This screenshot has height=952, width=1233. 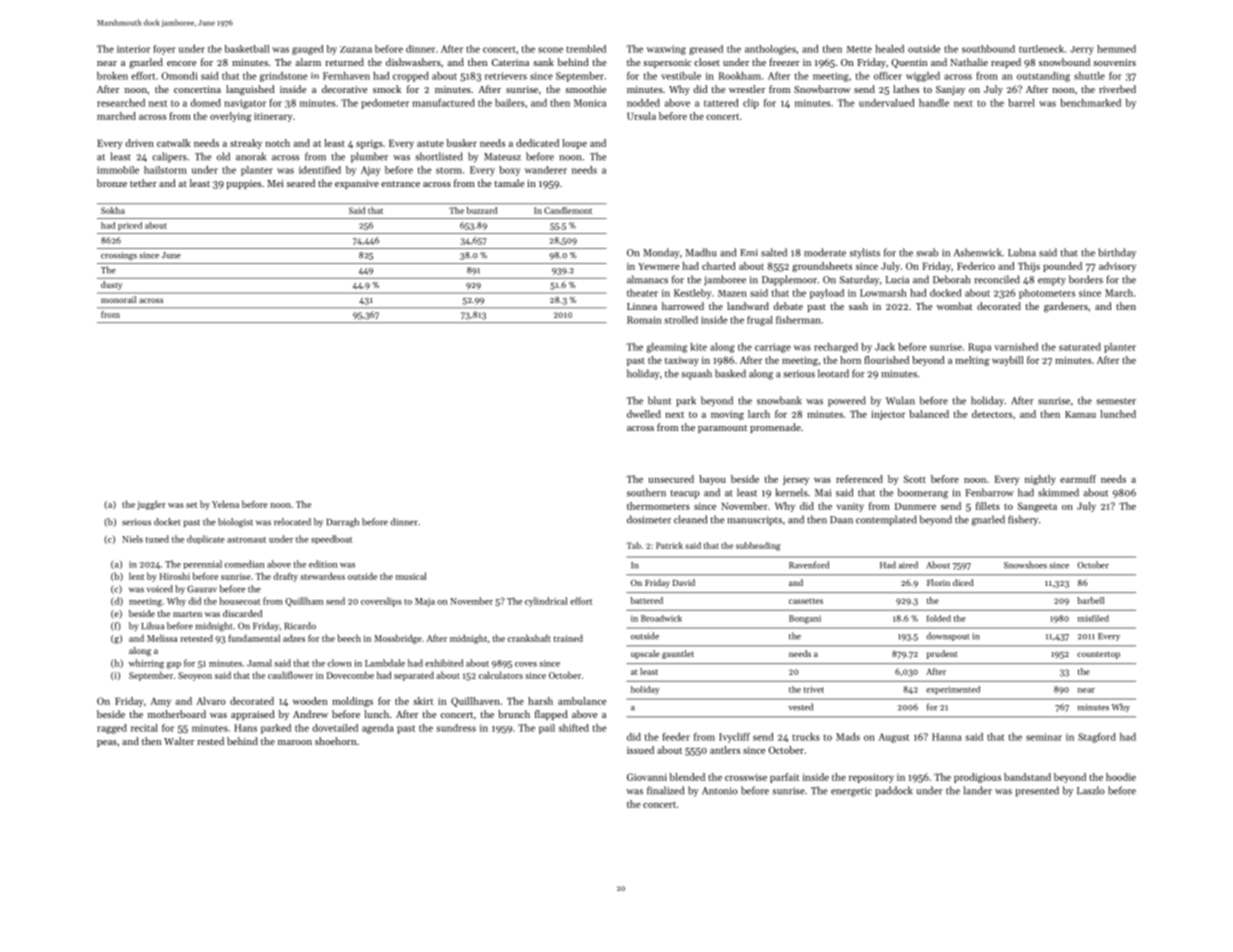 What do you see at coordinates (988, 49) in the screenshot?
I see `southbound` at bounding box center [988, 49].
